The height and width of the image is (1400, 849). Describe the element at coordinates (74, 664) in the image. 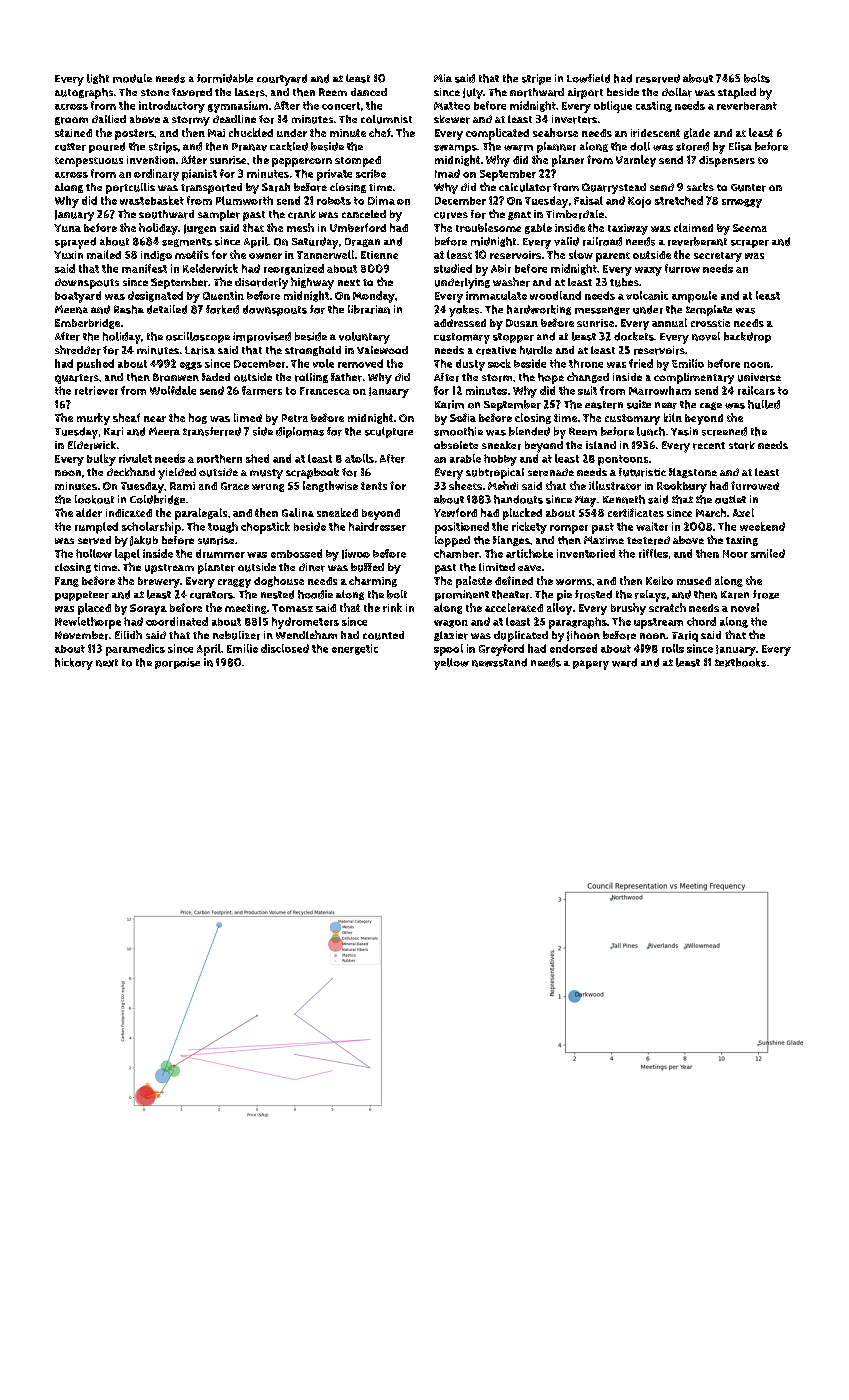

I see `hickory` at that location.
